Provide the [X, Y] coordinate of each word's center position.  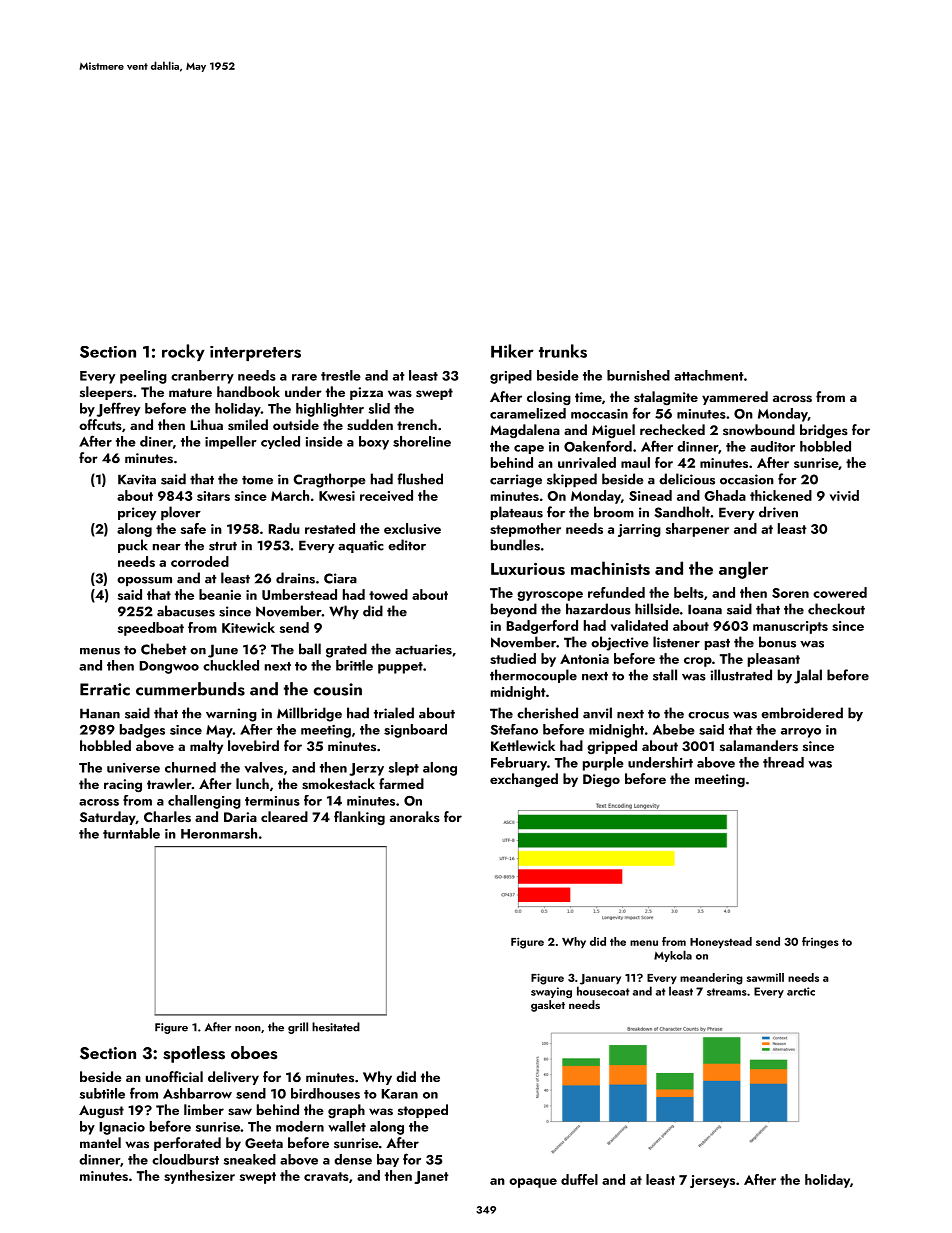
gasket [548, 1006]
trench [417, 424]
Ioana [705, 609]
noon [248, 1029]
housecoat [603, 991]
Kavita [137, 479]
